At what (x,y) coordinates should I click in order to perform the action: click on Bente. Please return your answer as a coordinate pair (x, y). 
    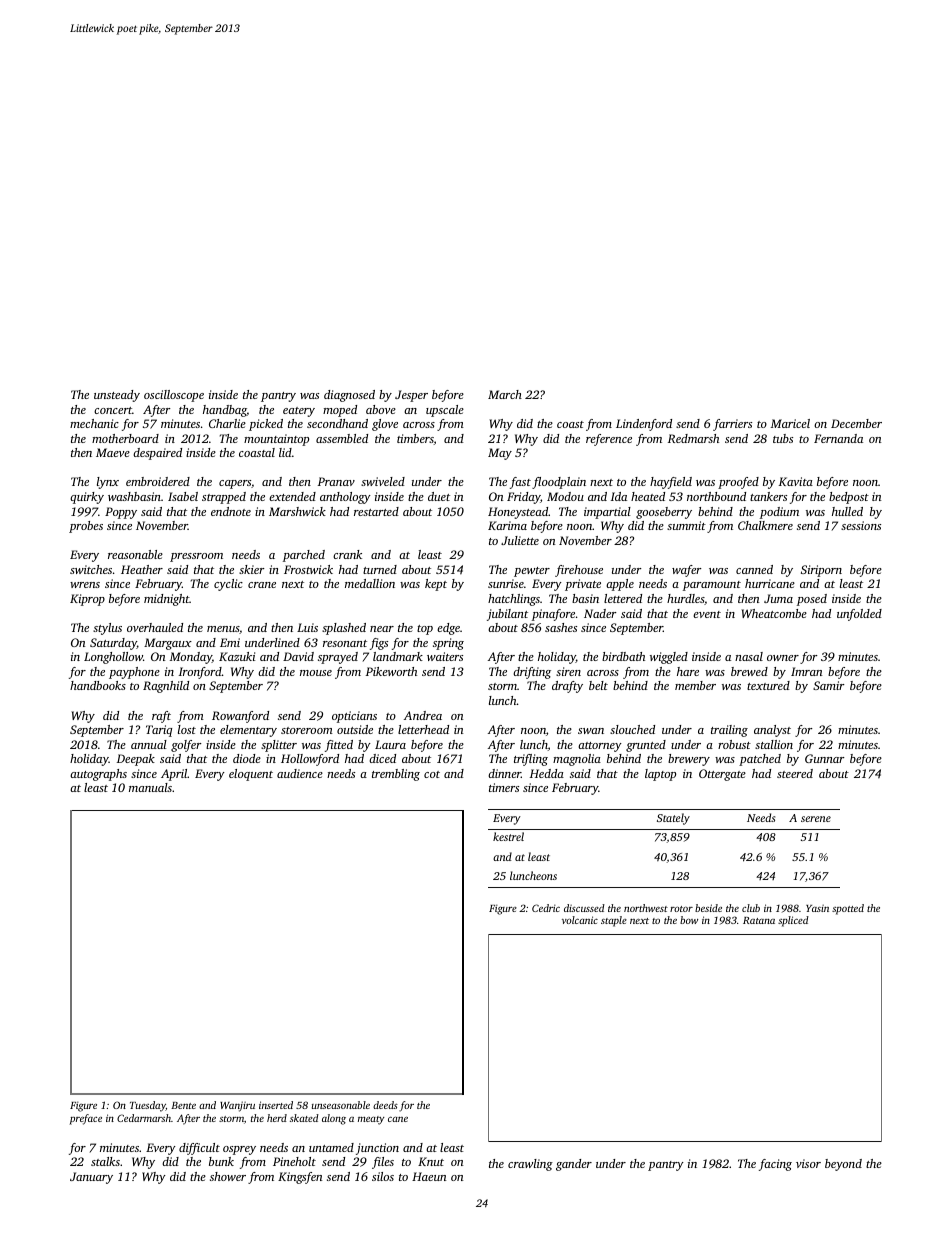
    Looking at the image, I should click on (183, 1105).
